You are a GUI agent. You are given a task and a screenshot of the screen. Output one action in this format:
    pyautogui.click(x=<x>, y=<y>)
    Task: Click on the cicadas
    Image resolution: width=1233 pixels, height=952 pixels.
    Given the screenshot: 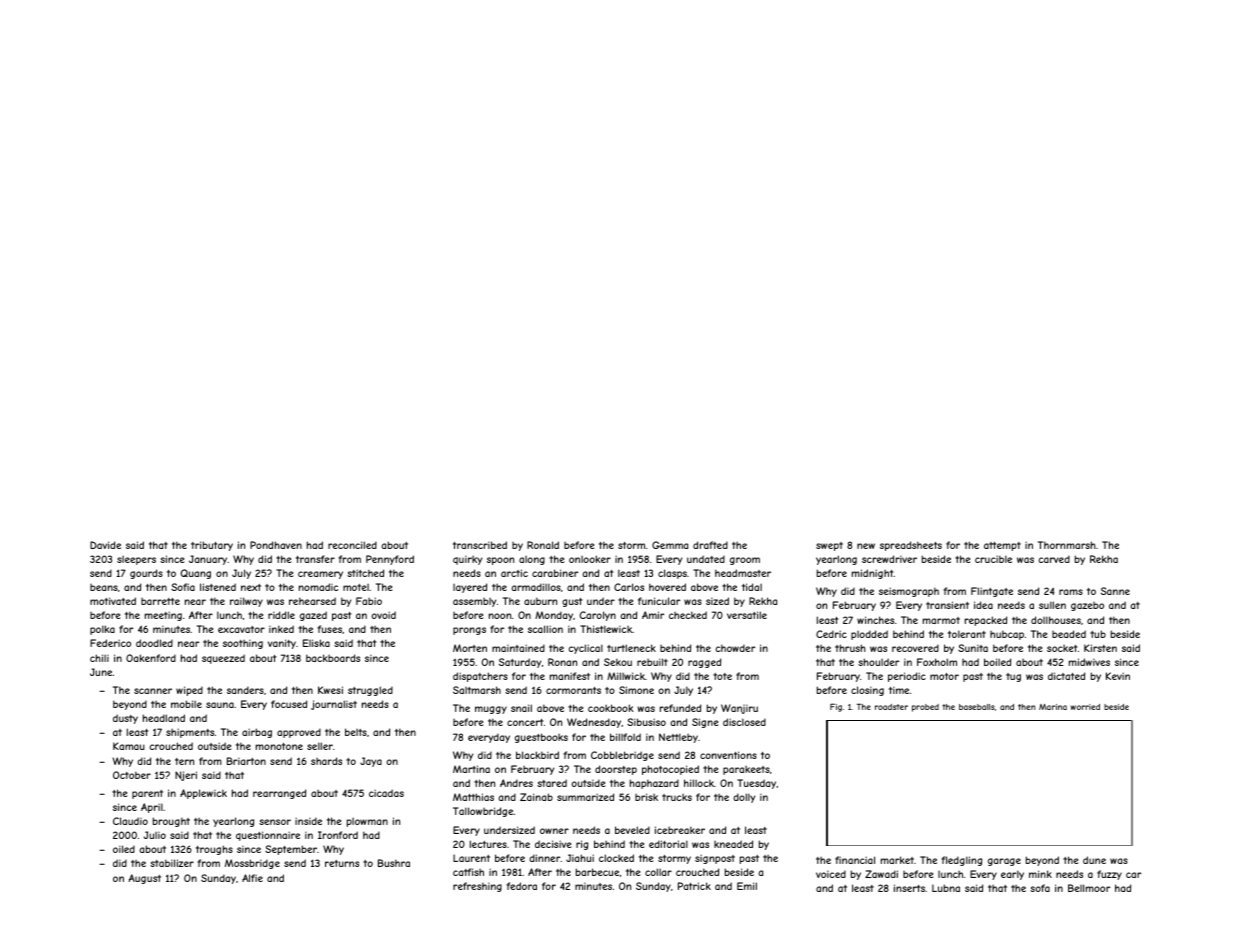 What is the action you would take?
    pyautogui.click(x=386, y=793)
